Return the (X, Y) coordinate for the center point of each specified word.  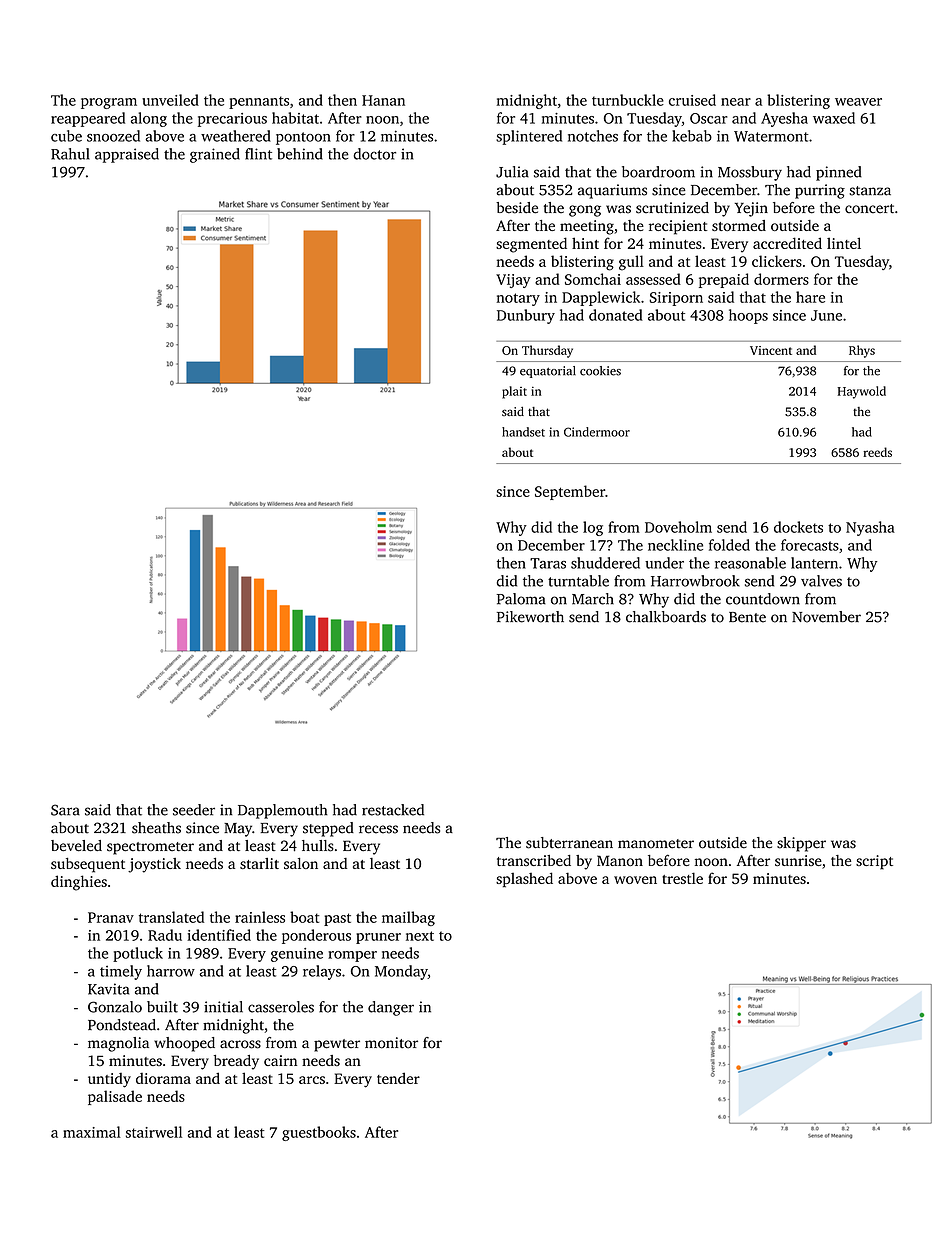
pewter (337, 1045)
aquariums (612, 191)
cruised (692, 100)
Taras (548, 563)
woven (635, 880)
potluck (138, 954)
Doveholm (678, 527)
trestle (682, 878)
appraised (127, 155)
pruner (378, 938)
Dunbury (526, 316)
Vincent (771, 350)
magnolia (118, 1044)
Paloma (521, 599)
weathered (236, 136)
